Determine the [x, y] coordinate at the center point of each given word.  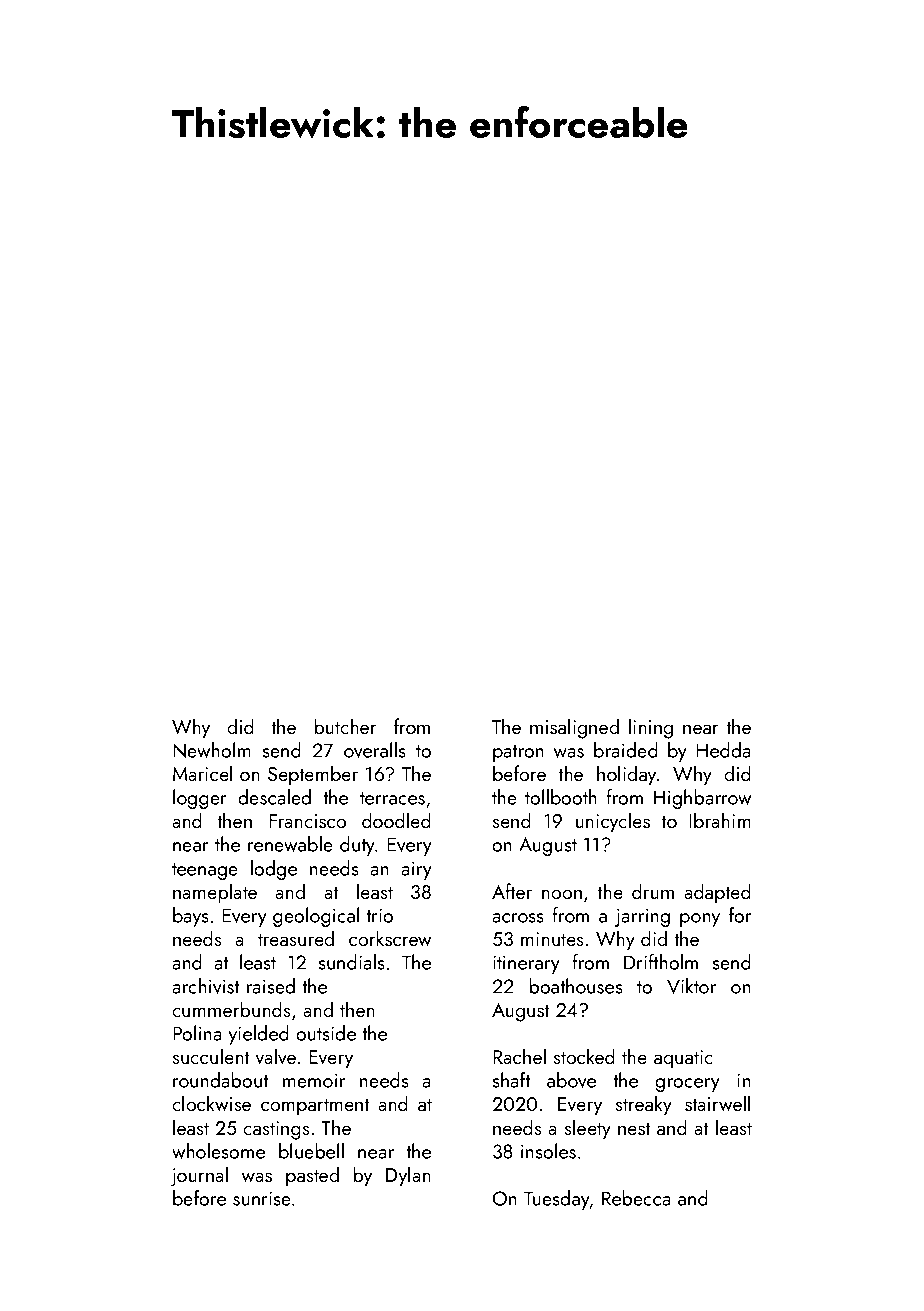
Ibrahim [720, 820]
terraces [392, 798]
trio [379, 915]
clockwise [211, 1103]
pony [700, 920]
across [518, 918]
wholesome [218, 1151]
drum [653, 891]
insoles [548, 1151]
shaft [511, 1080]
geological [316, 917]
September [313, 775]
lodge [274, 870]
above [571, 1080]
